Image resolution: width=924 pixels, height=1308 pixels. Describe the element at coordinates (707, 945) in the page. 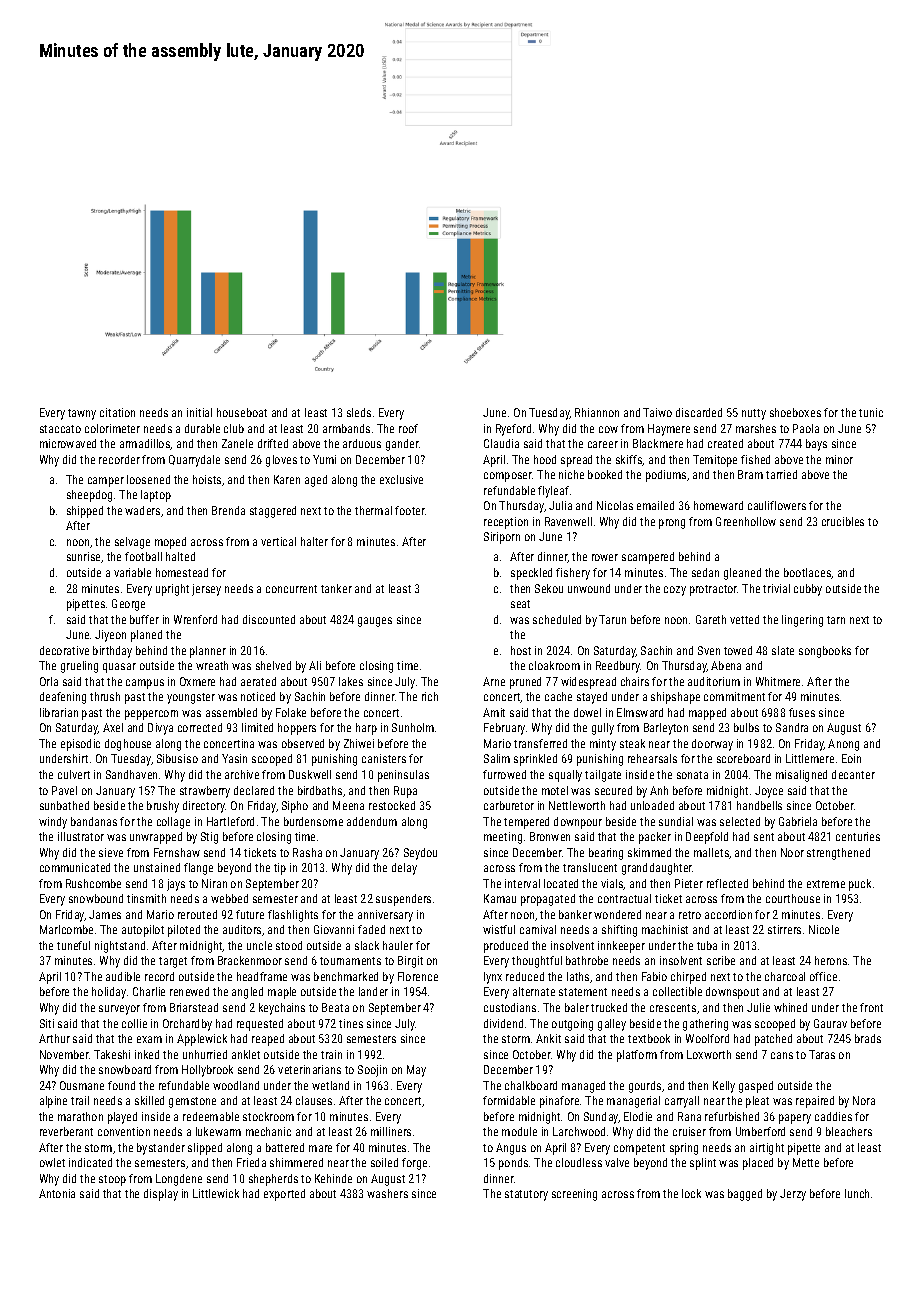

I see `tuba` at that location.
